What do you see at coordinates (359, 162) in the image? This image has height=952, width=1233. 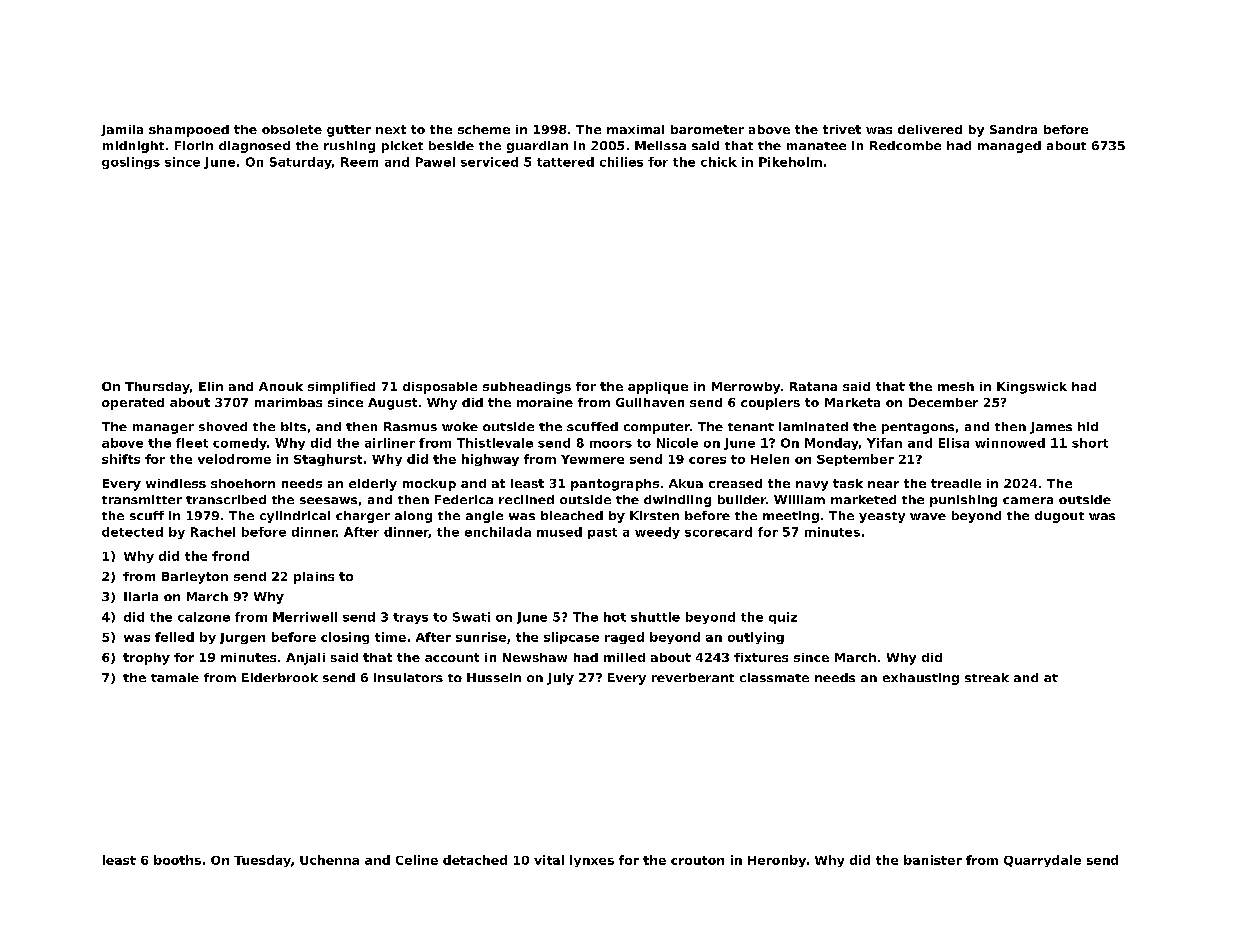 I see `Reem` at bounding box center [359, 162].
